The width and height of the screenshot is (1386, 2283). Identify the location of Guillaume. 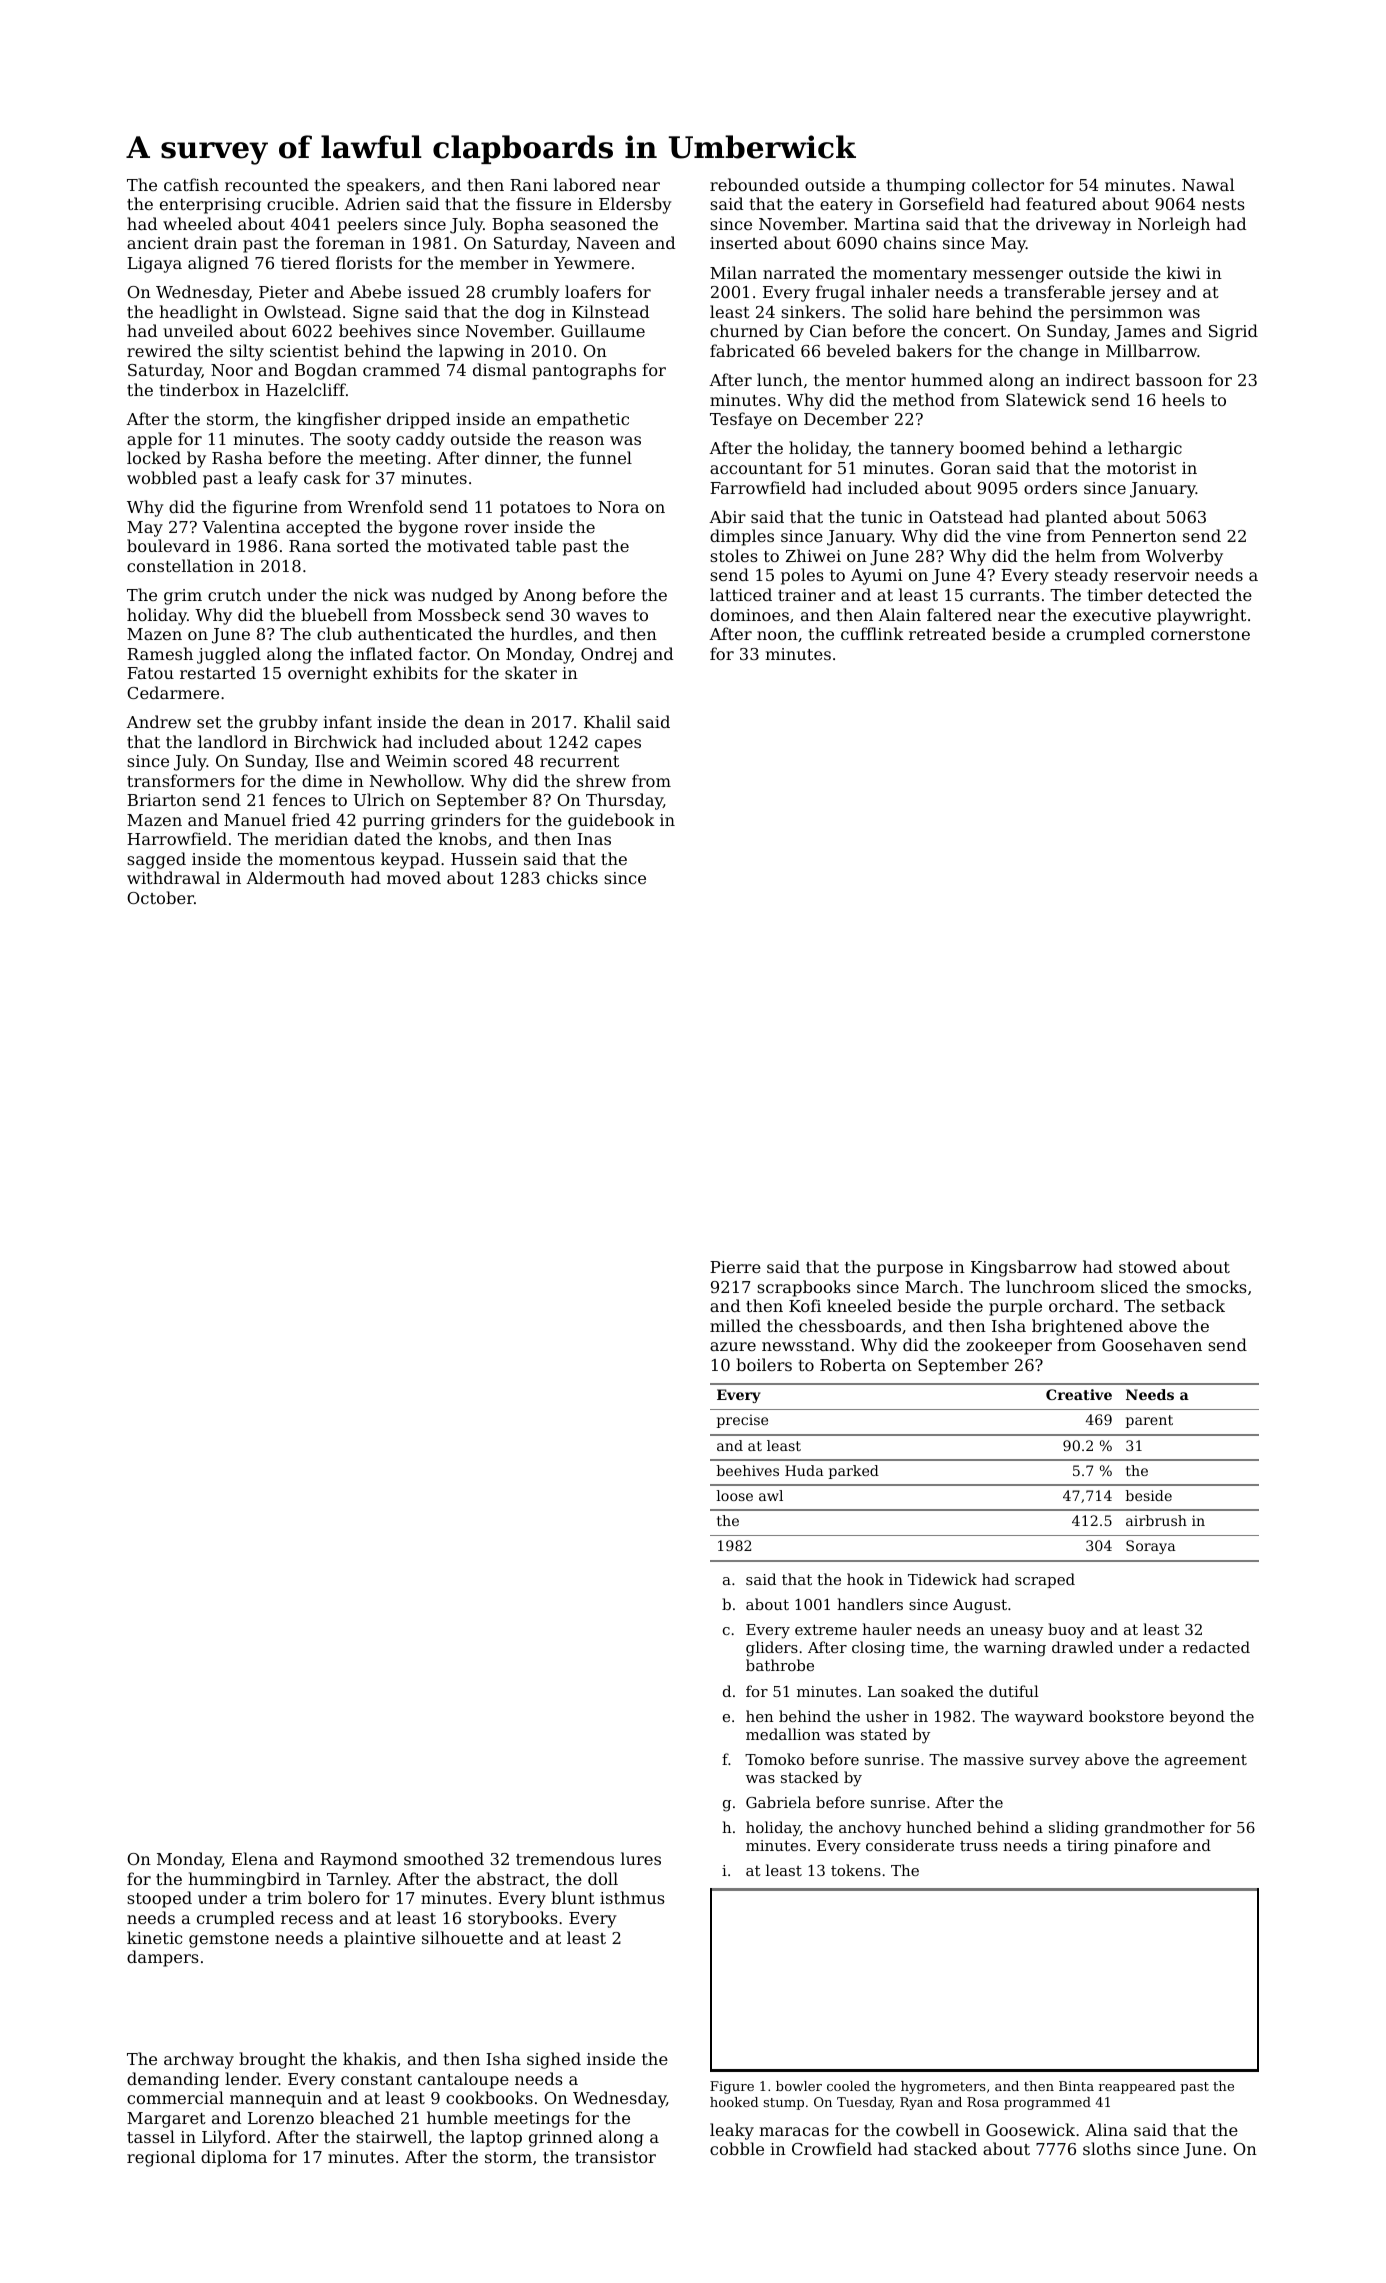
(603, 330).
